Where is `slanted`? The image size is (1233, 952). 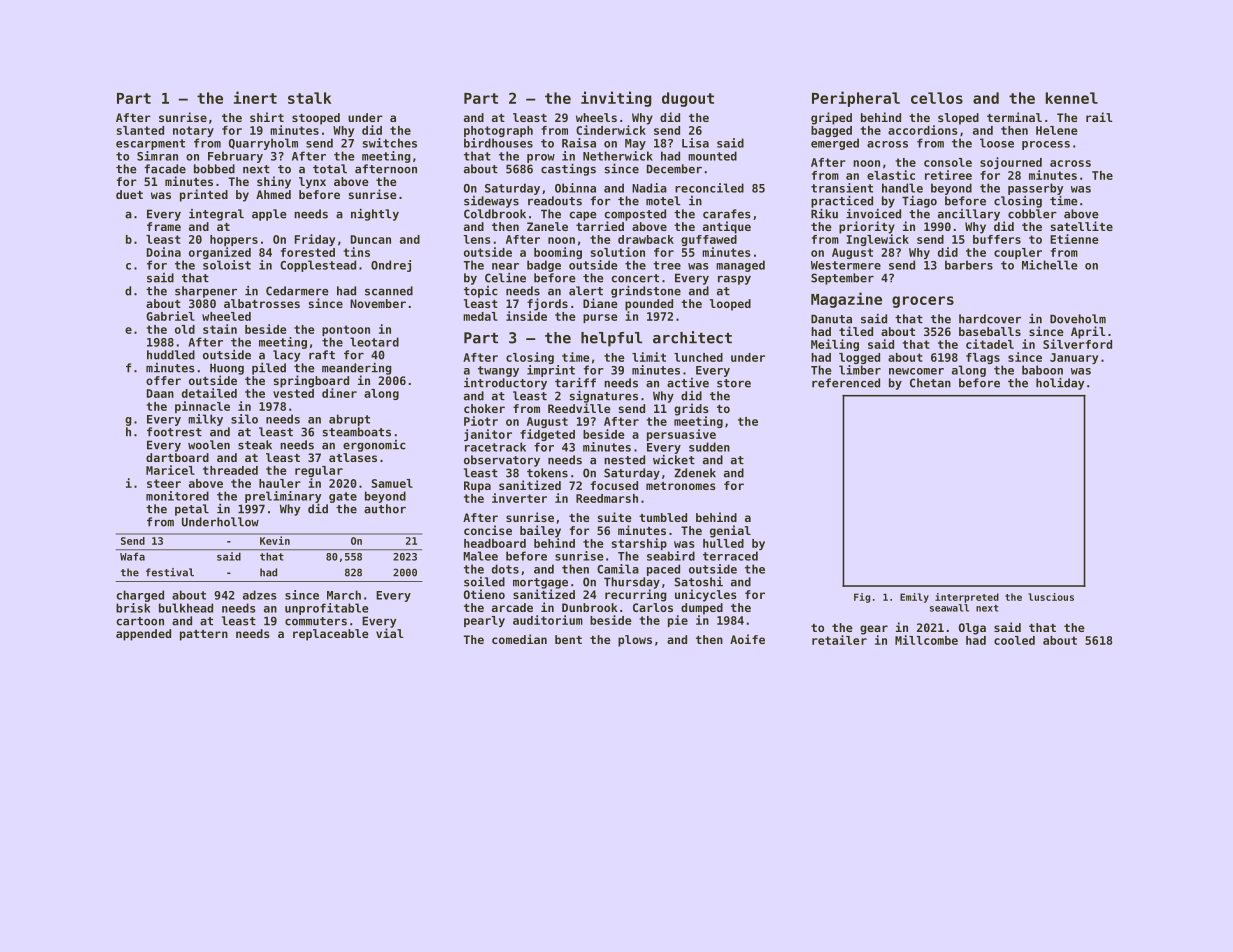
slanted is located at coordinates (140, 130).
